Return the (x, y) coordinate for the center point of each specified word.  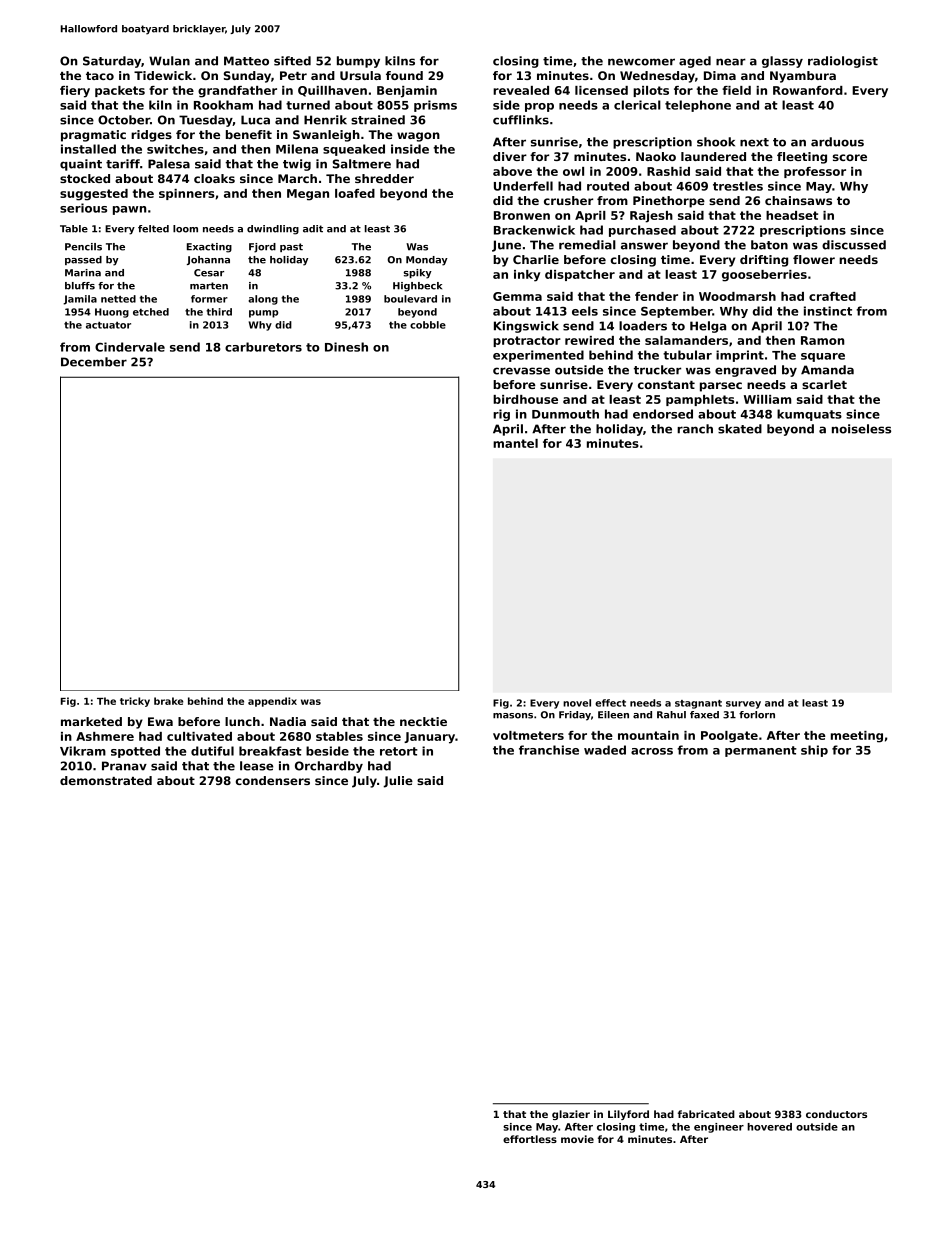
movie (577, 1139)
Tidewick (163, 75)
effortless (530, 1139)
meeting (857, 737)
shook (716, 142)
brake (168, 701)
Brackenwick (534, 230)
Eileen (613, 715)
